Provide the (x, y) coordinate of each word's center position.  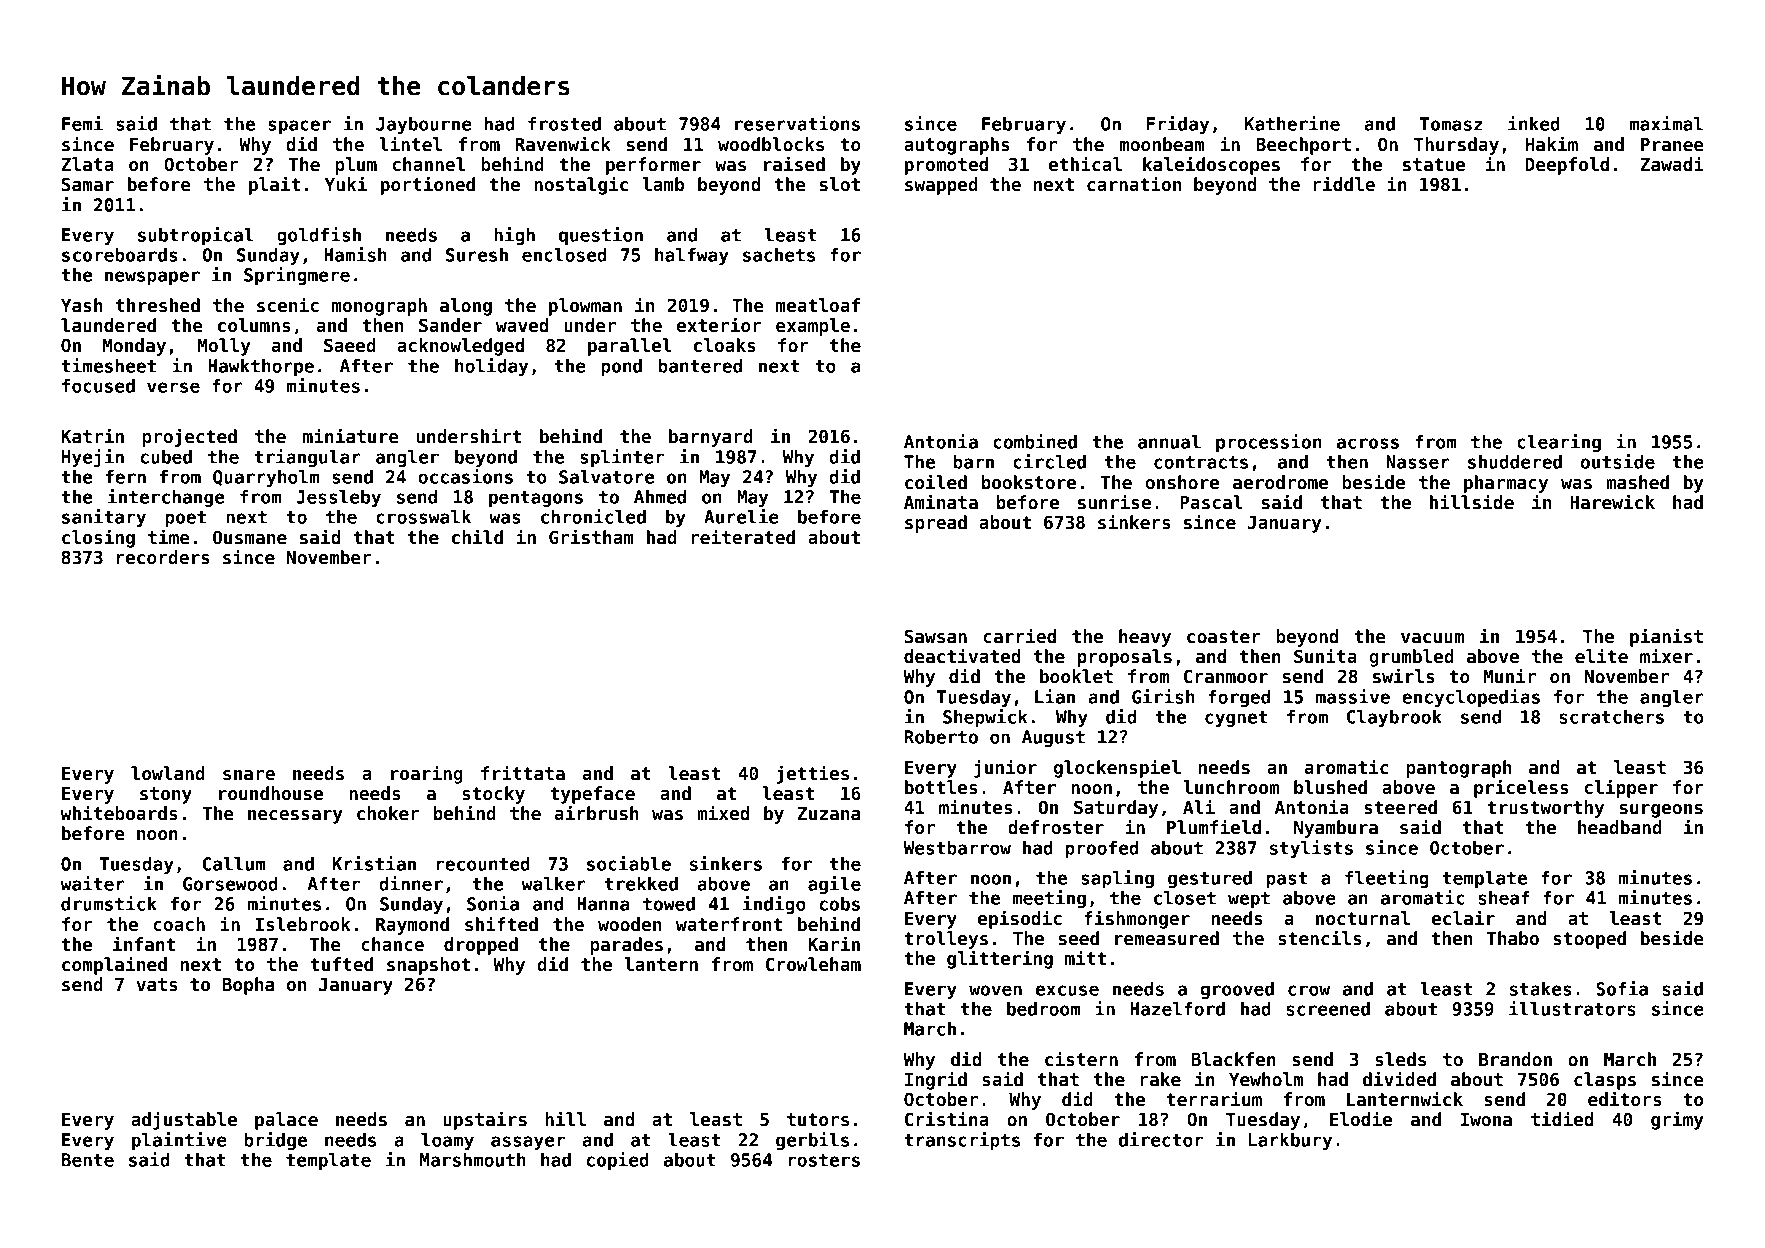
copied (618, 1161)
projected (189, 437)
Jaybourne (424, 125)
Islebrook (303, 924)
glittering (1000, 959)
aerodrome (1280, 482)
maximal (1666, 123)
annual (1169, 442)
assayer (528, 1143)
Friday (1178, 125)
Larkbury (1290, 1141)
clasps (1605, 1081)
